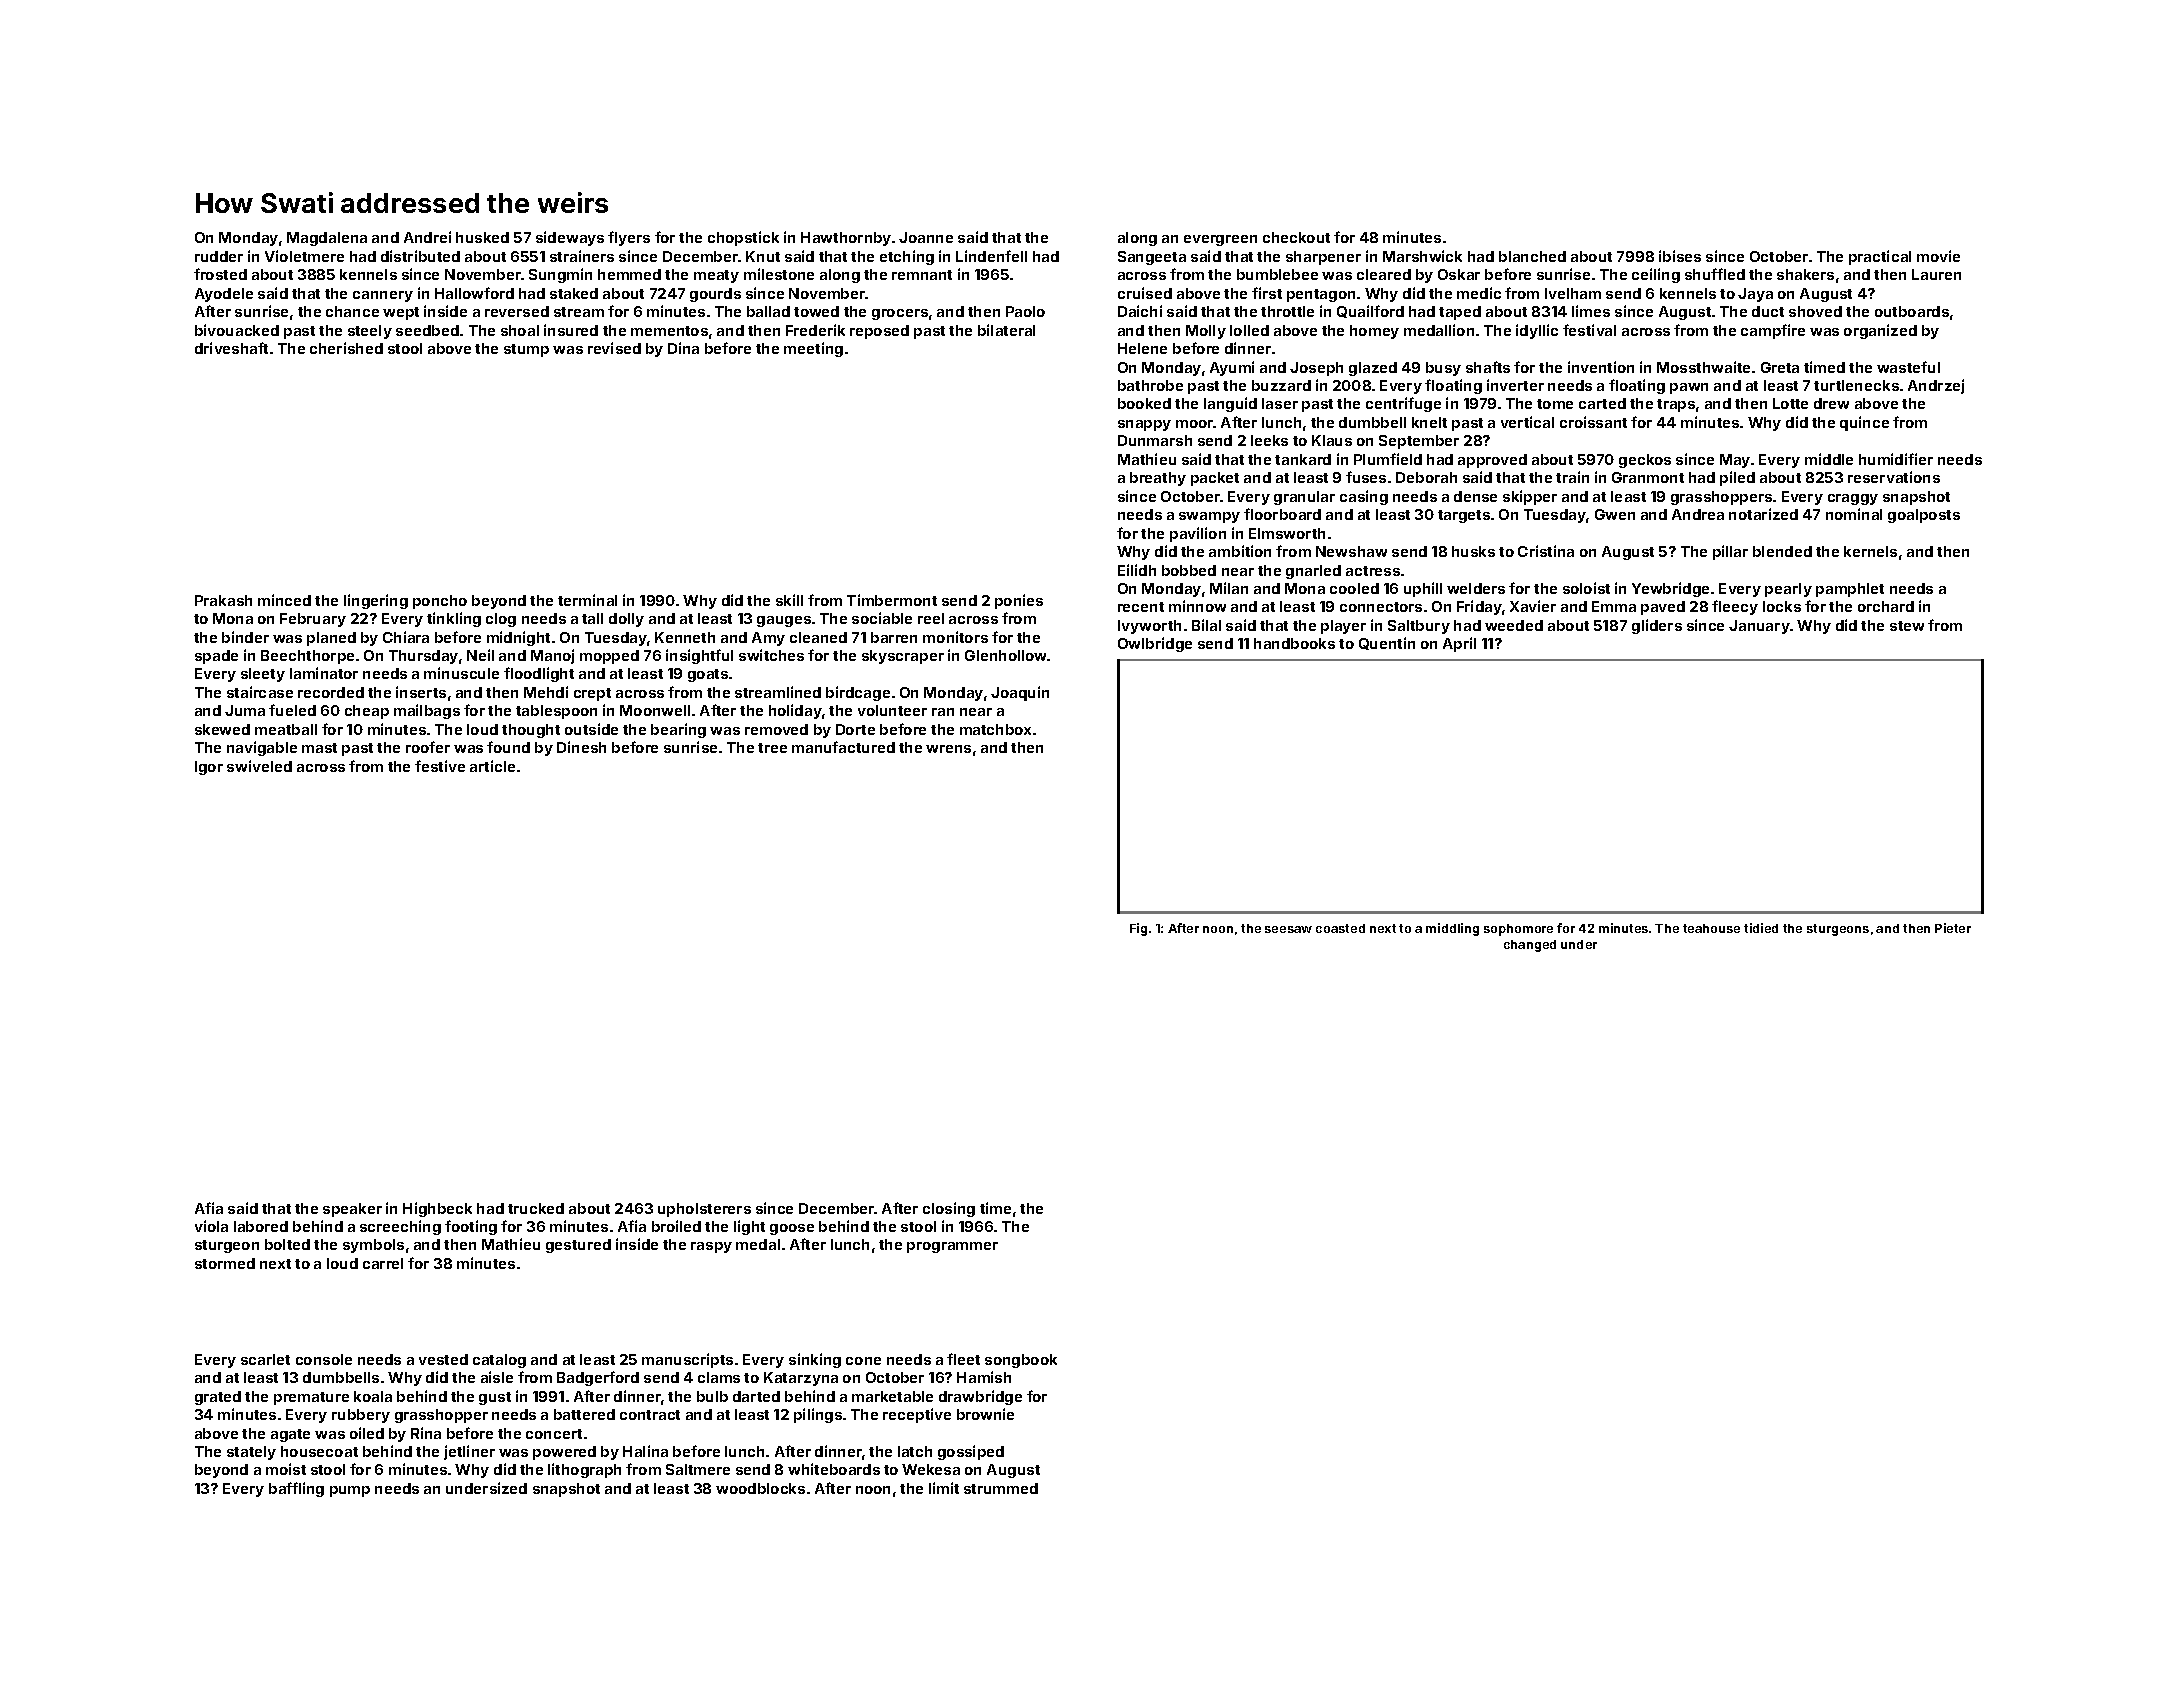 This page has height=1683, width=2178. Describe the element at coordinates (892, 600) in the page. I see `Timbermont` at that location.
